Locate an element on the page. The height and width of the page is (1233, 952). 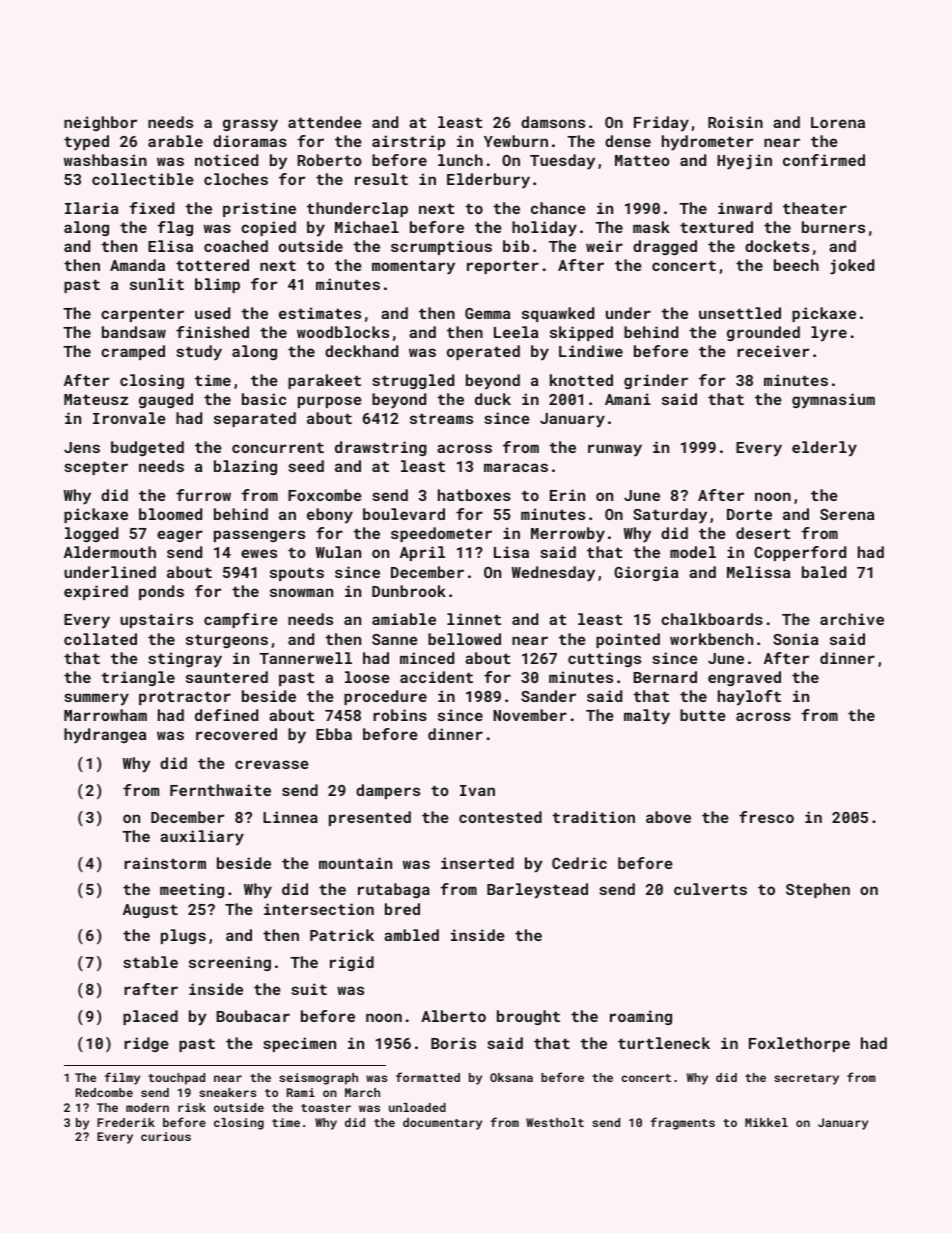
noticed is located at coordinates (226, 160).
